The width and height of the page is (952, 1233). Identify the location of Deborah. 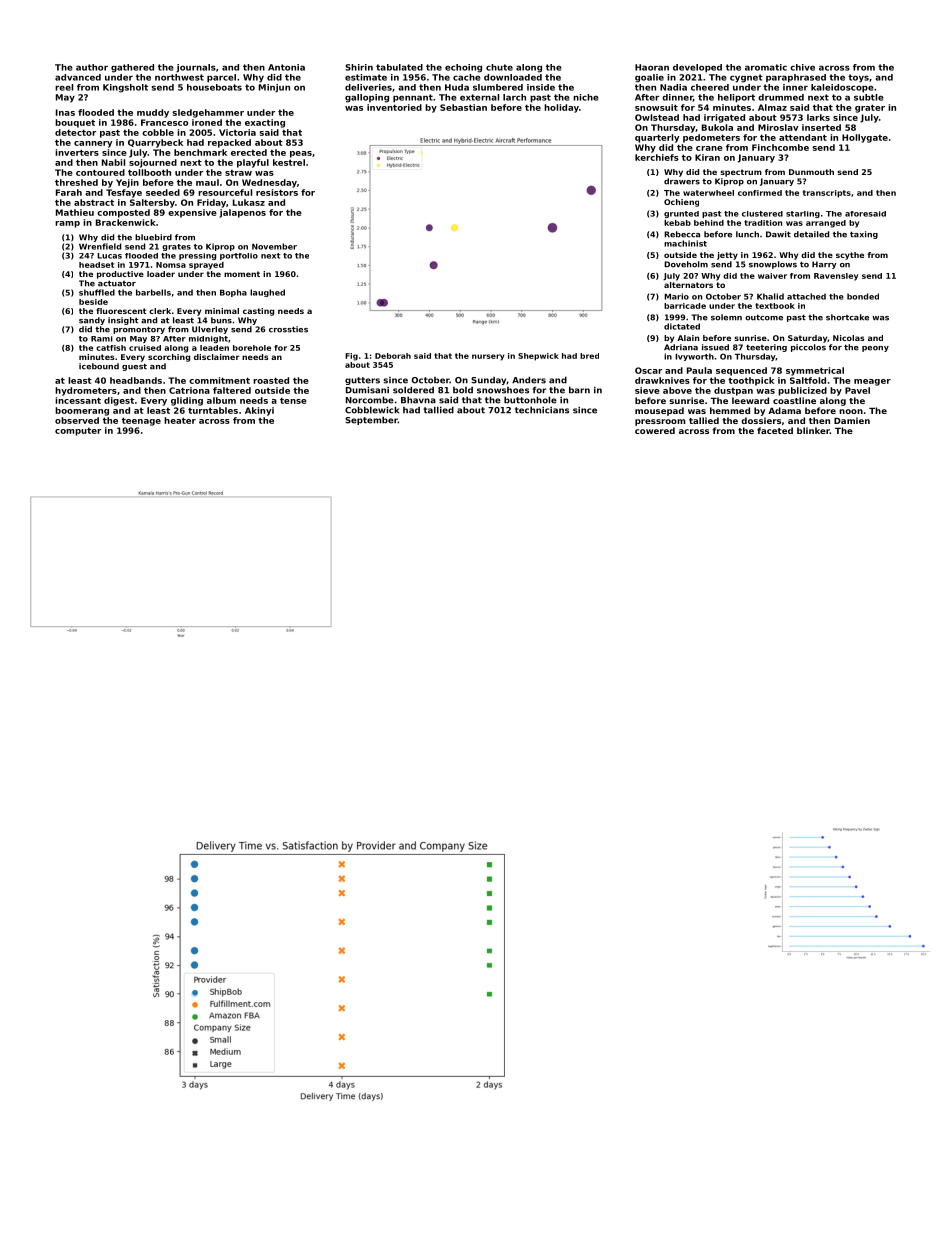
(393, 356).
